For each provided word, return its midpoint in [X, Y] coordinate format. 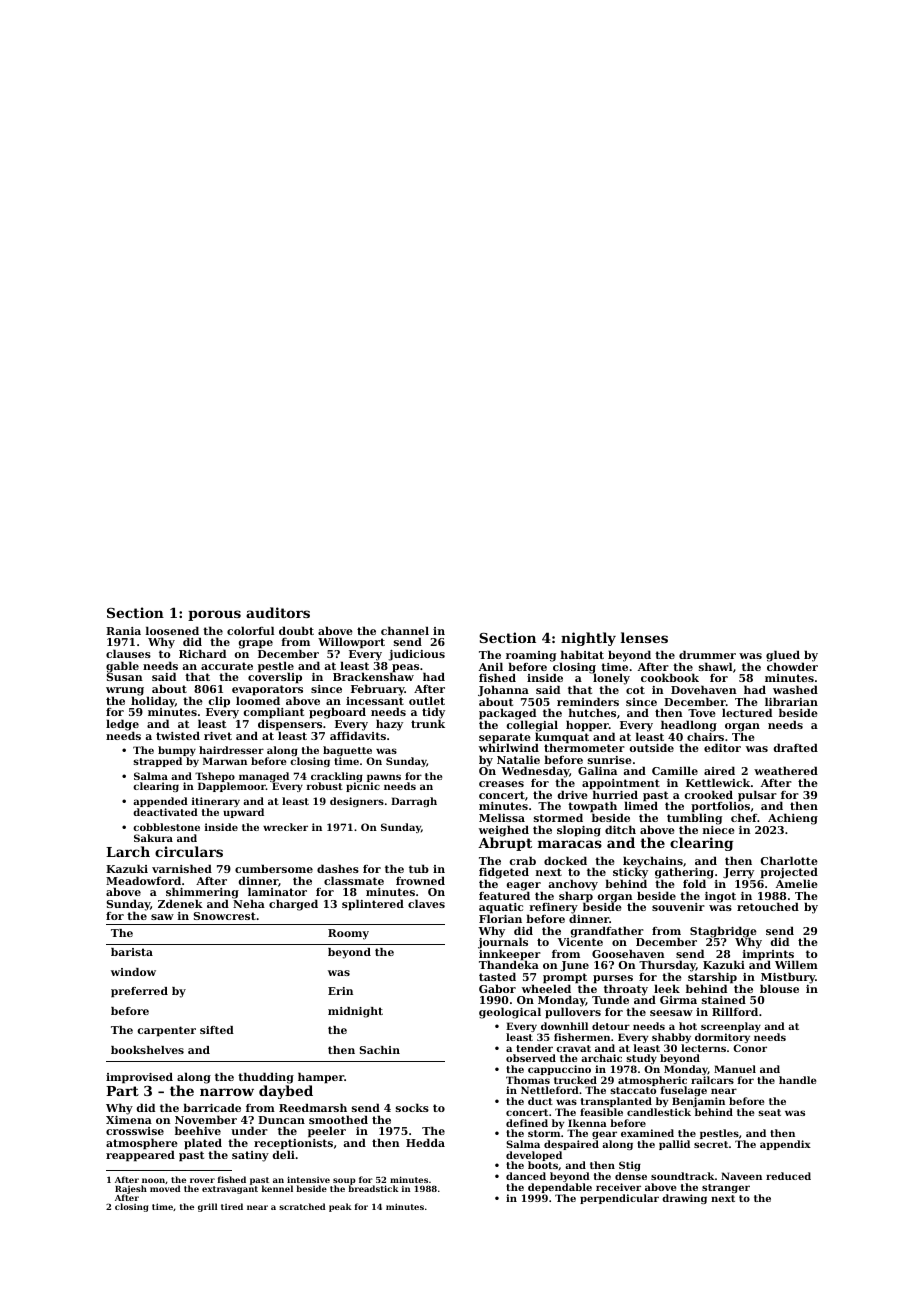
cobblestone [166, 827]
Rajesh [131, 1190]
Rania [123, 631]
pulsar [757, 796]
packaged [507, 714]
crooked [709, 794]
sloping [579, 831]
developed [534, 1156]
